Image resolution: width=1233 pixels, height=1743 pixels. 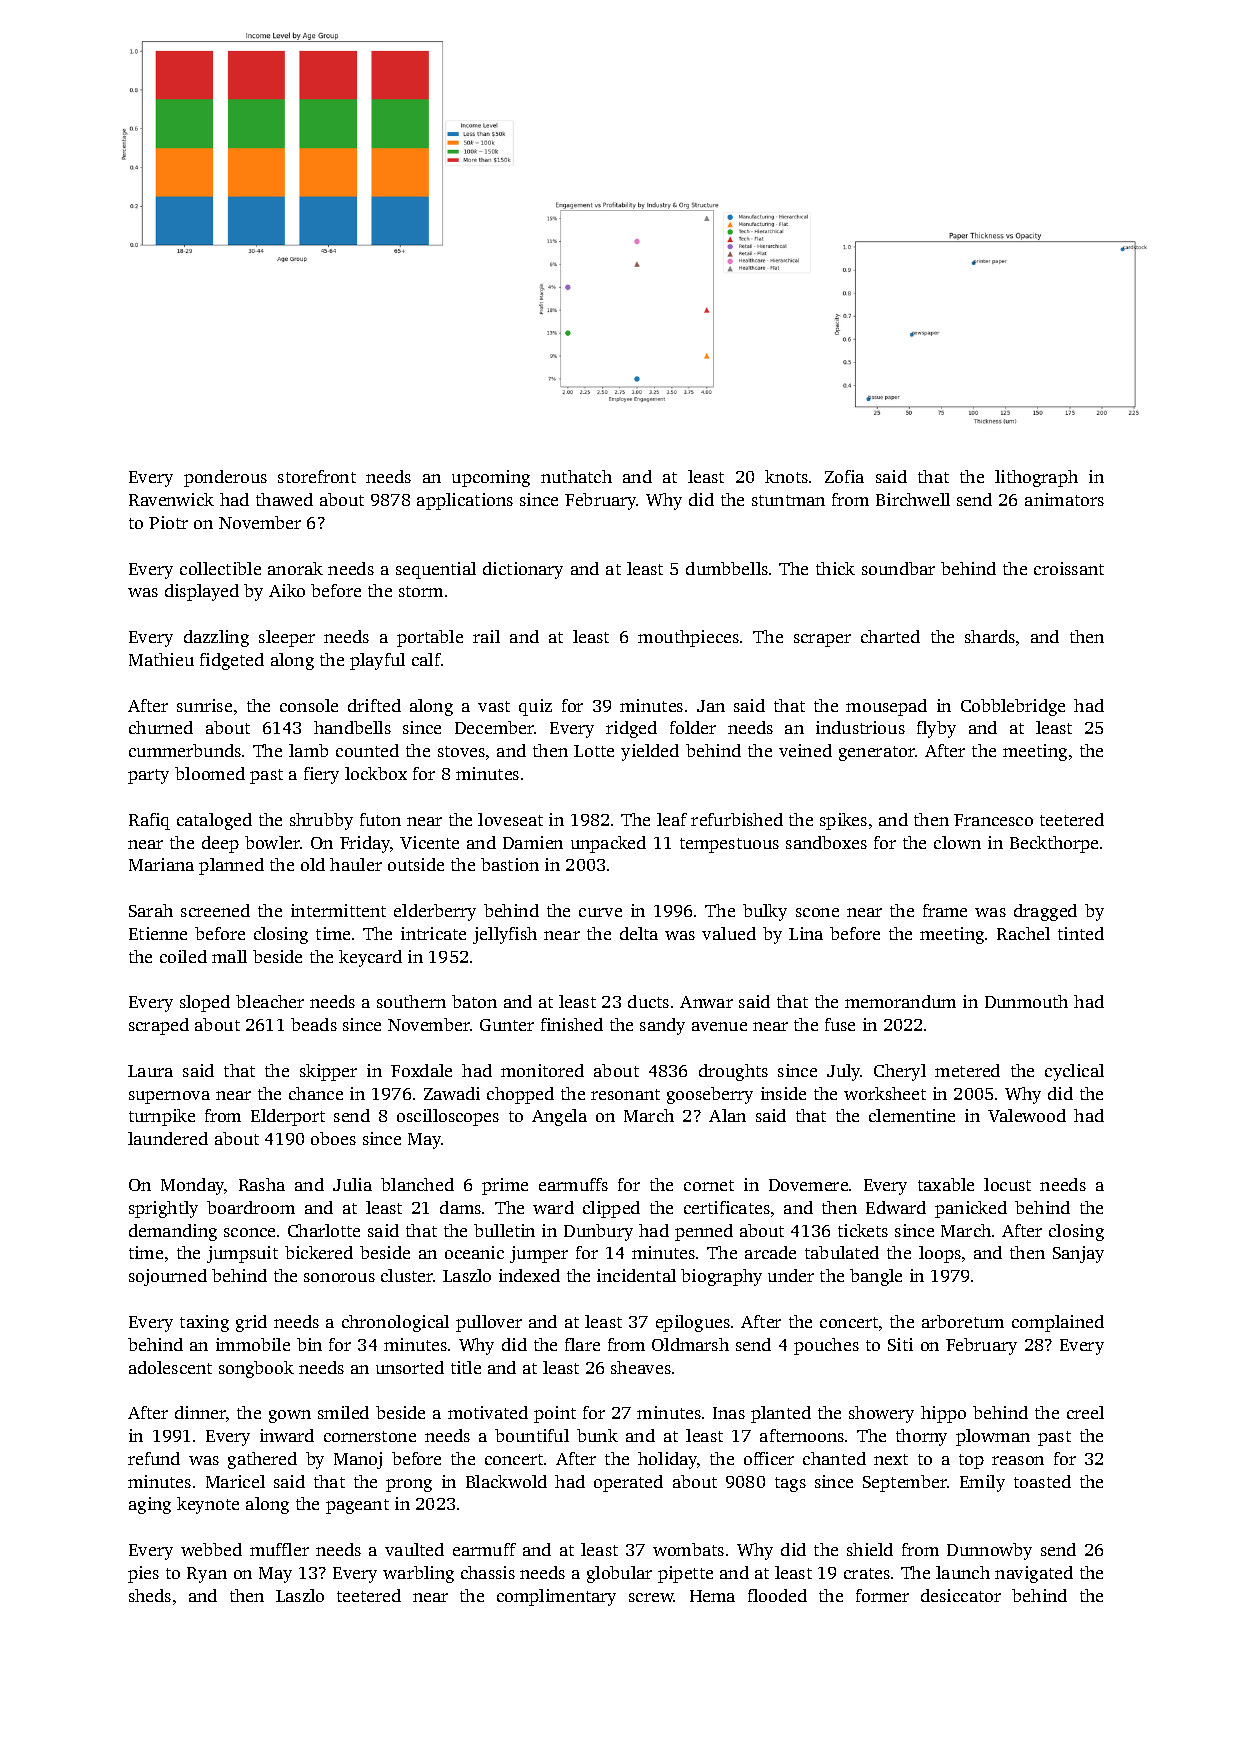 I want to click on cyclical, so click(x=1074, y=1072).
